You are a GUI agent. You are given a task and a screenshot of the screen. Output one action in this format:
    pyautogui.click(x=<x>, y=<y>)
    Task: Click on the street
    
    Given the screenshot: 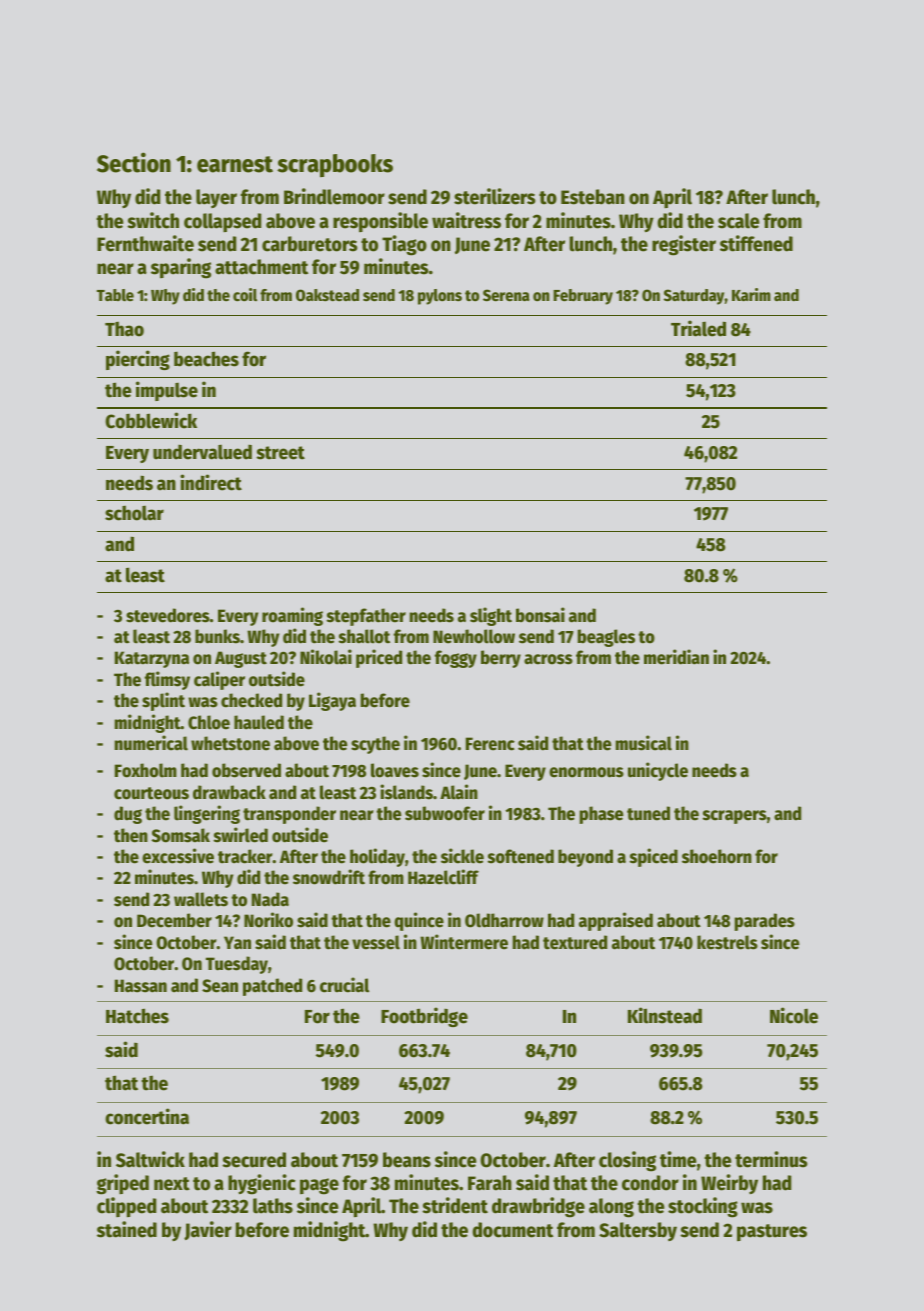 What is the action you would take?
    pyautogui.click(x=280, y=453)
